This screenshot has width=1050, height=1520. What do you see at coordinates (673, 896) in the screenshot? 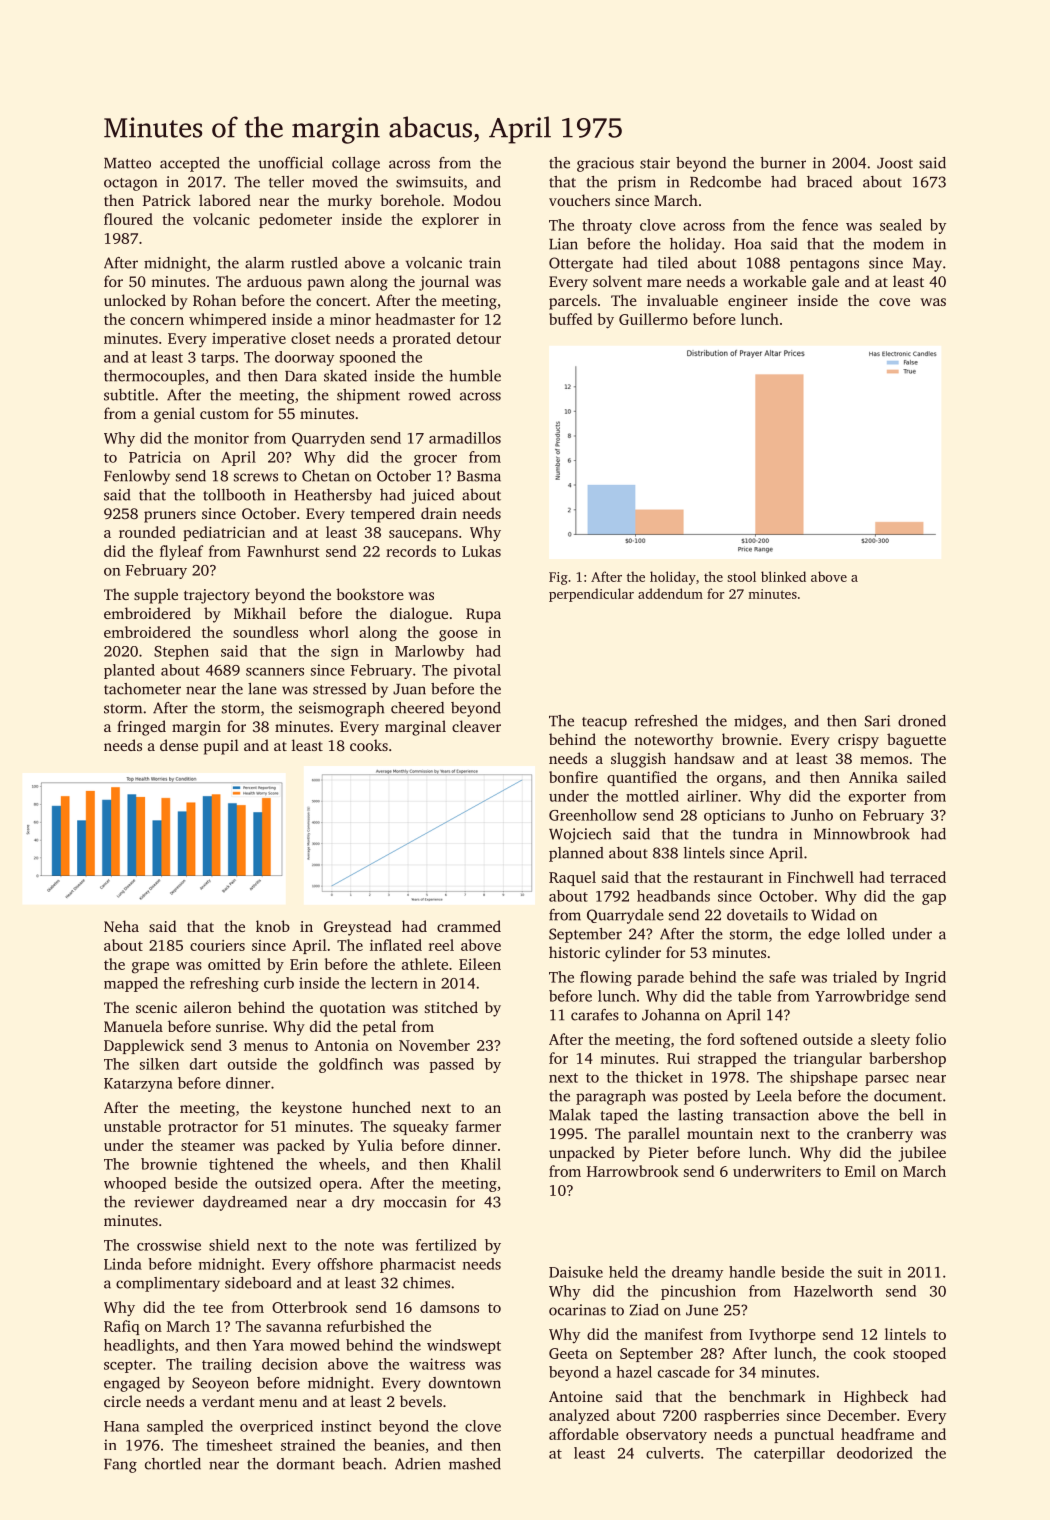
I see `headbands` at bounding box center [673, 896].
